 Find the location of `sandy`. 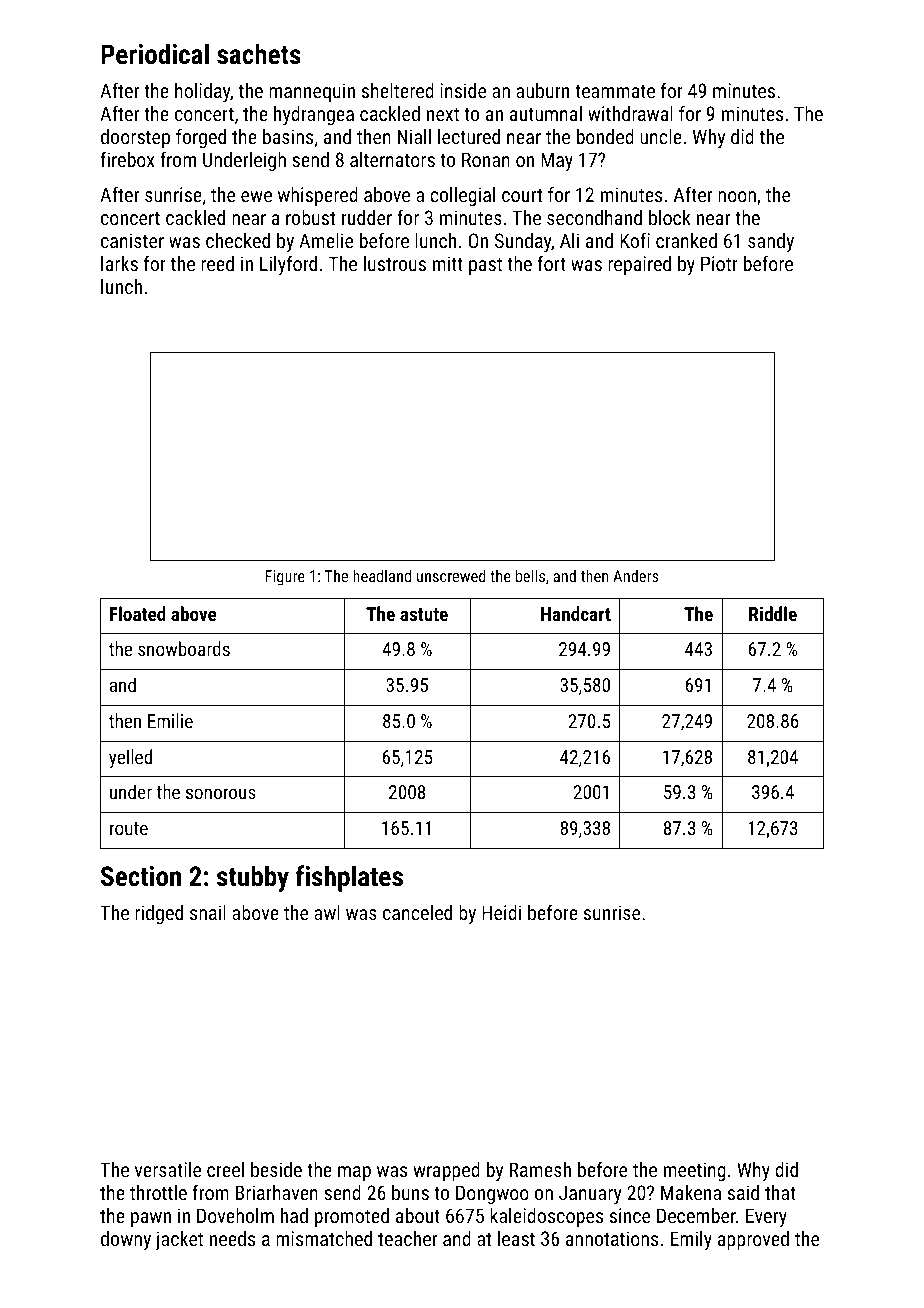

sandy is located at coordinates (771, 243).
